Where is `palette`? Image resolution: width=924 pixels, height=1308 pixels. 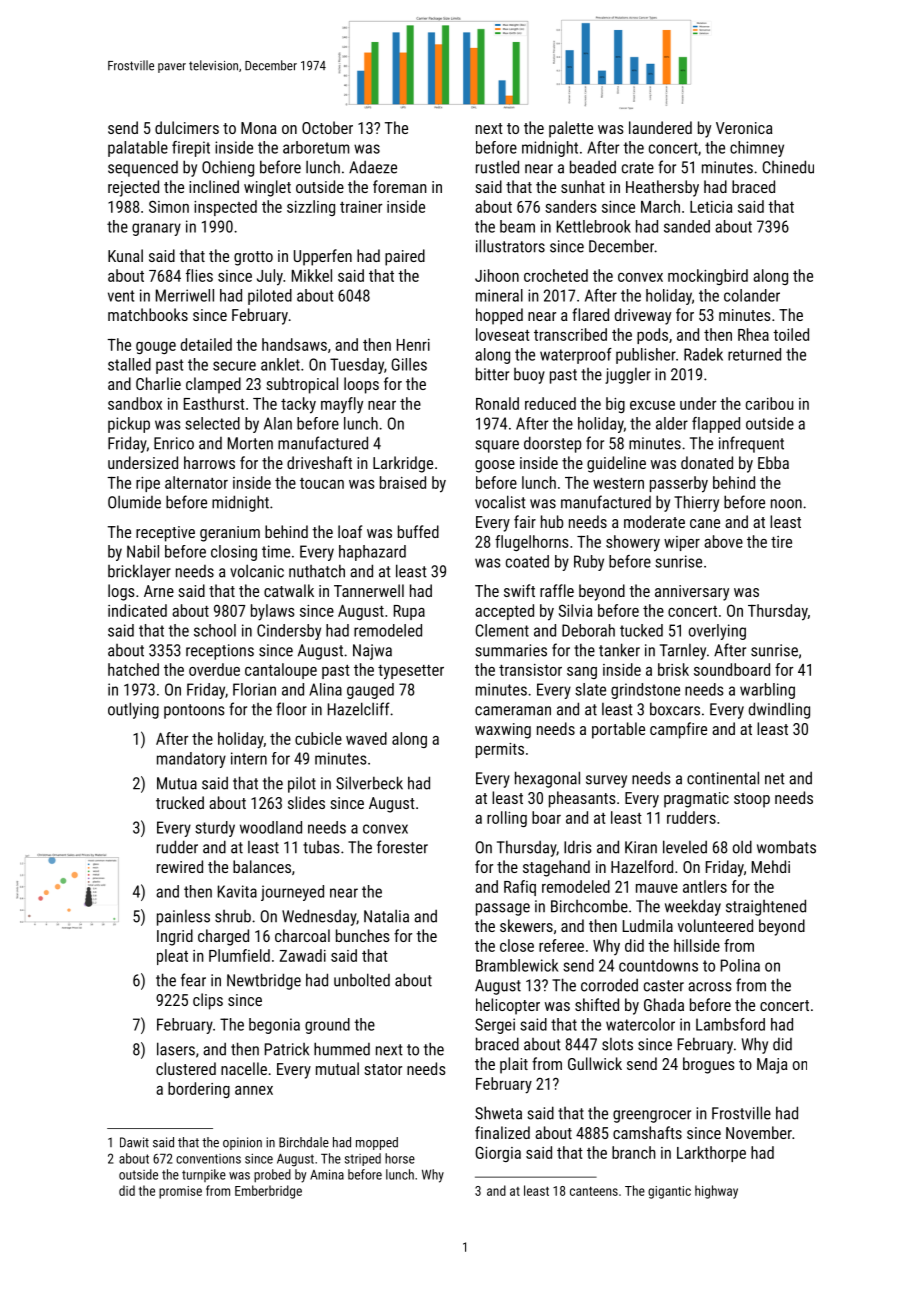 palette is located at coordinates (571, 129).
